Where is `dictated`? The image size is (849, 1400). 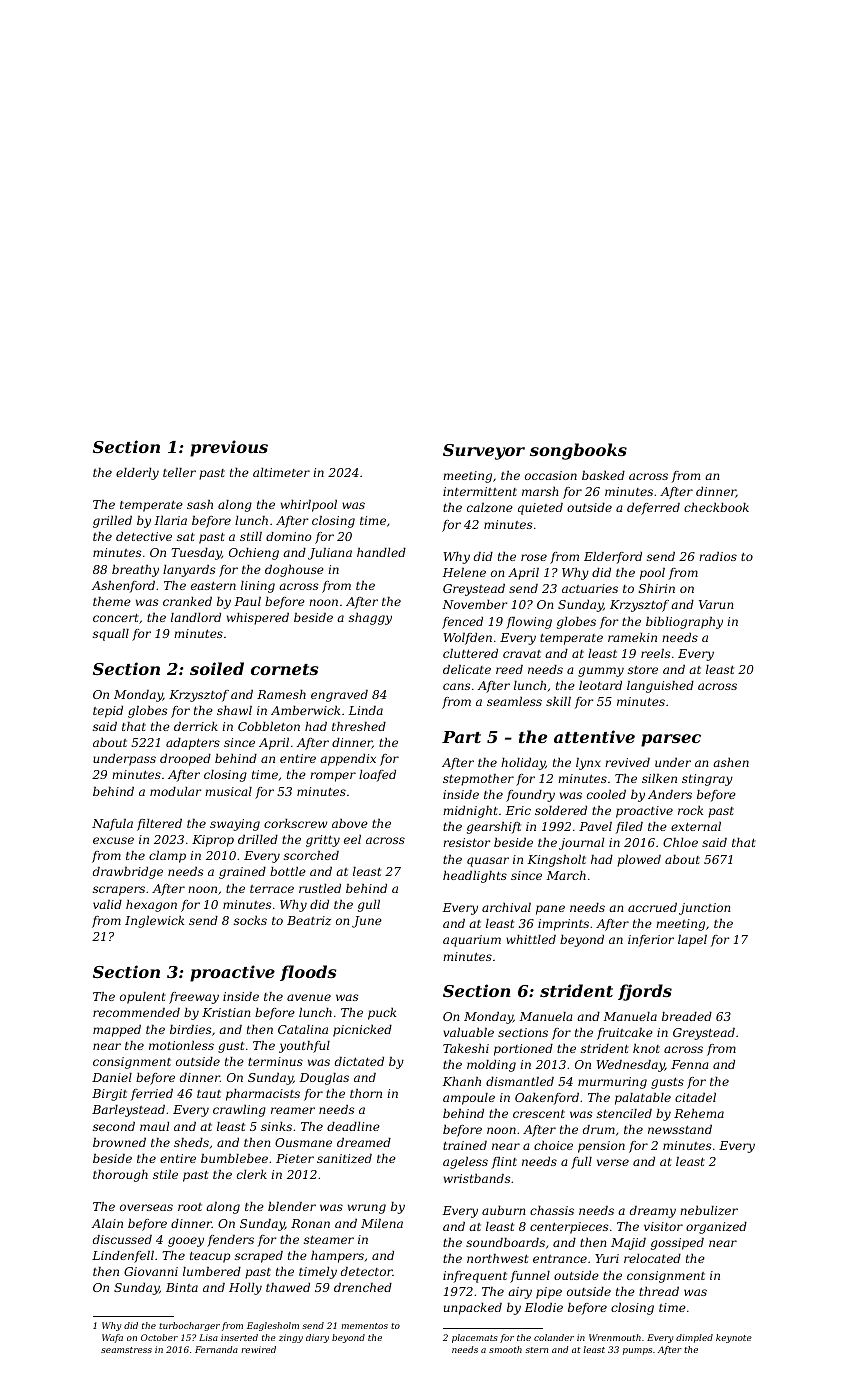 dictated is located at coordinates (359, 1061).
